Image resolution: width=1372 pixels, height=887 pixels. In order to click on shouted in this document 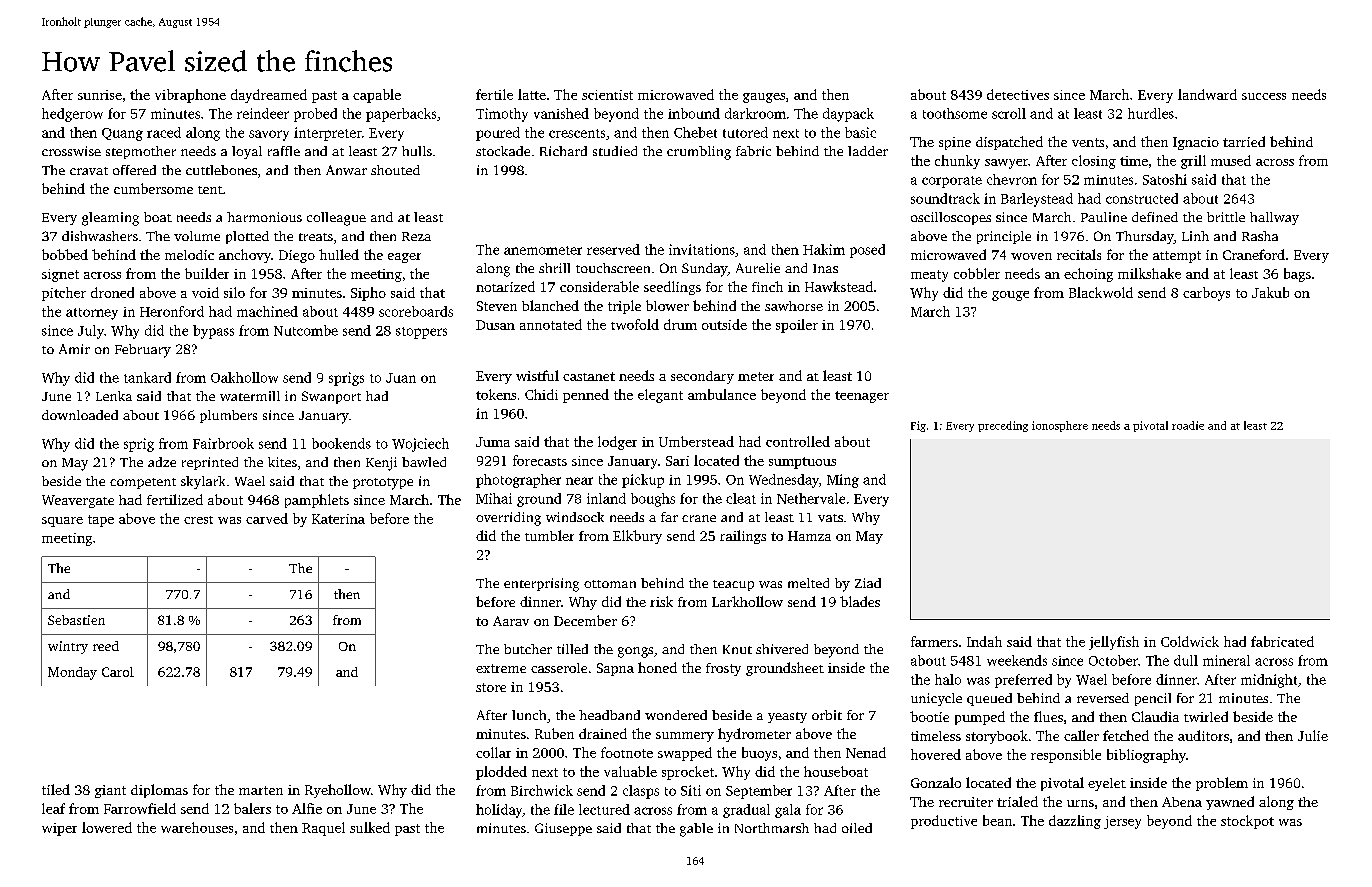, I will do `click(395, 170)`.
